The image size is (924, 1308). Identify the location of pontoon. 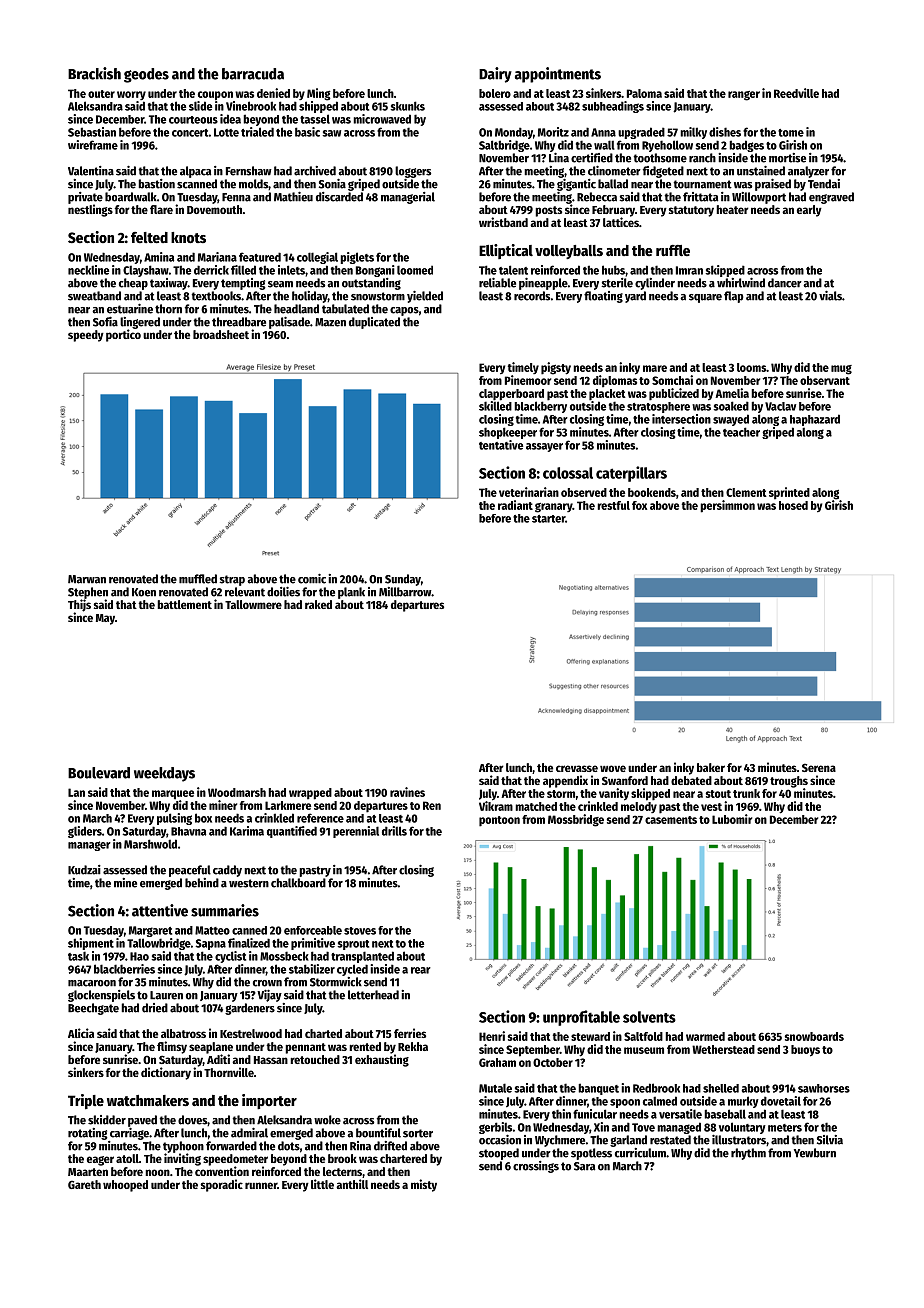
(499, 821).
